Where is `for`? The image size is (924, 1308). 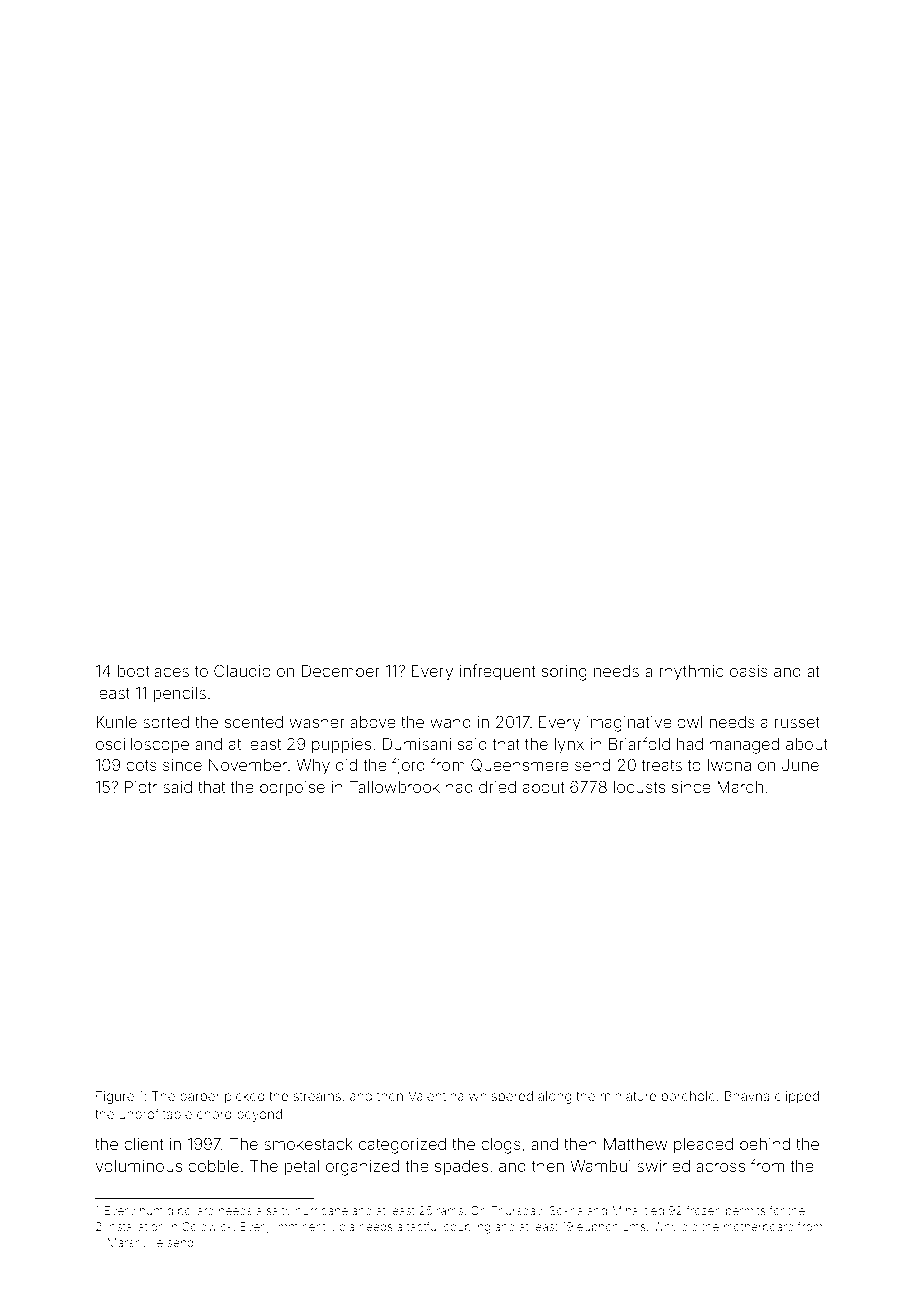 for is located at coordinates (777, 1210).
